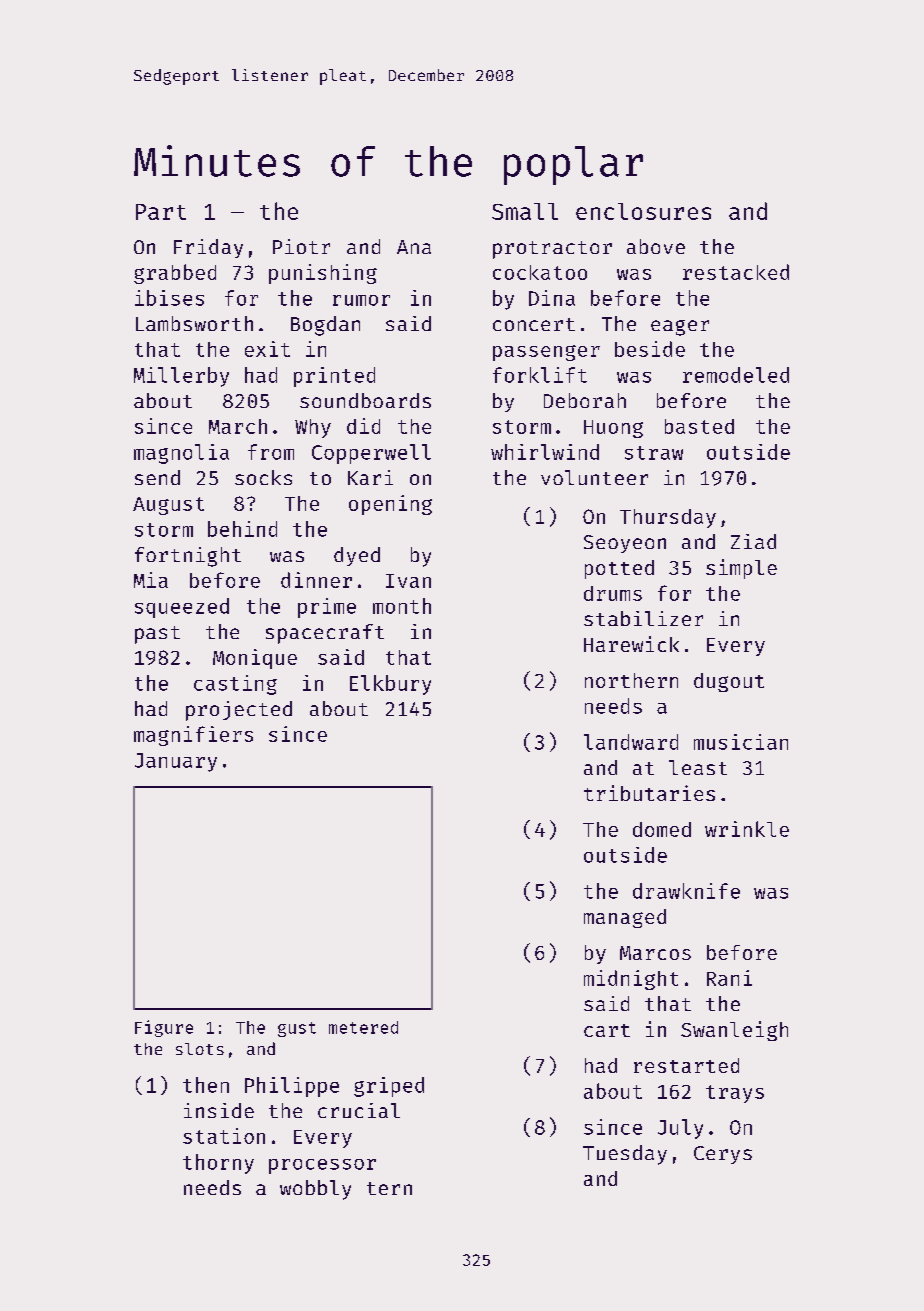  I want to click on socks, so click(263, 477).
